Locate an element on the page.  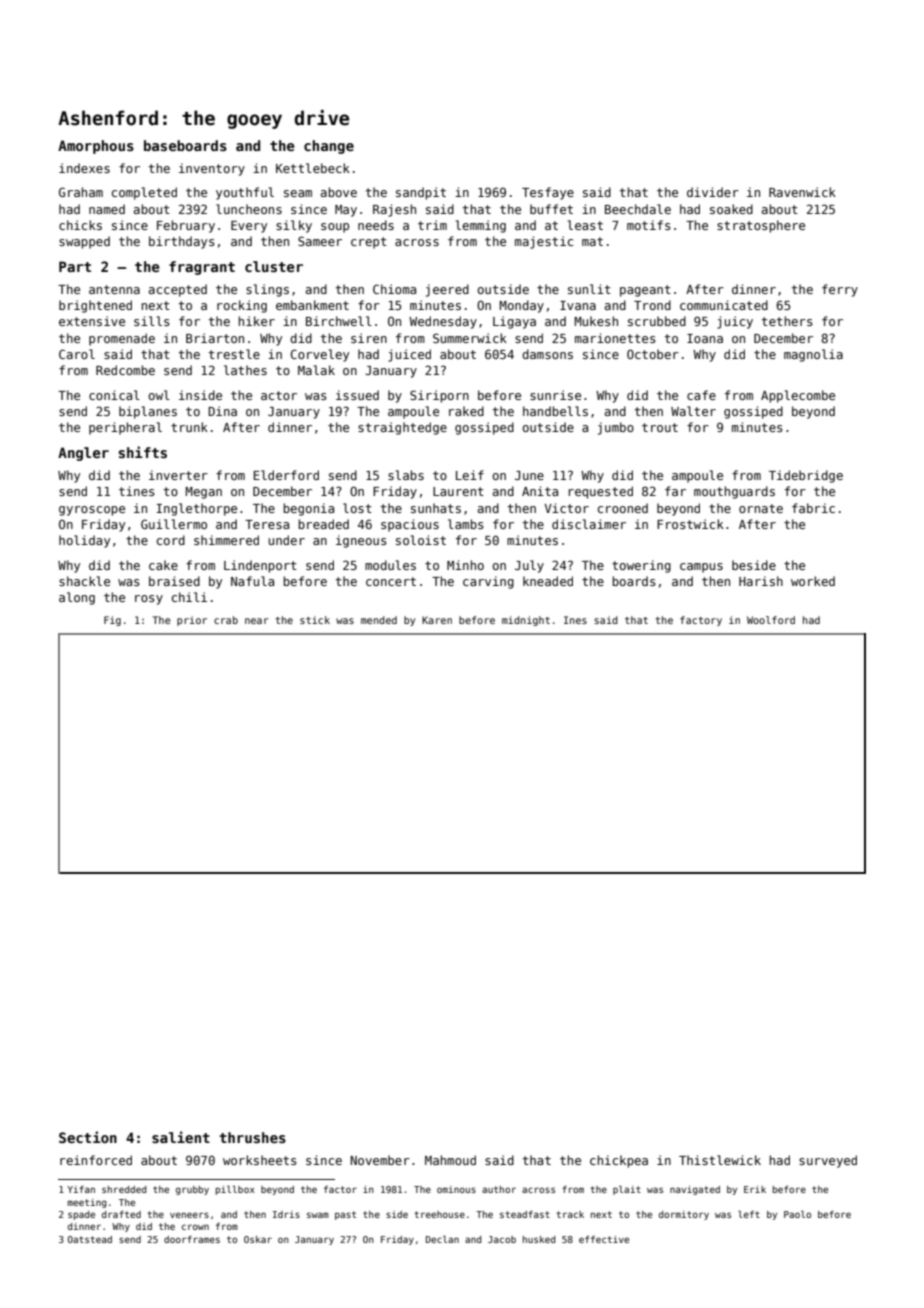
drafted is located at coordinates (121, 1214).
